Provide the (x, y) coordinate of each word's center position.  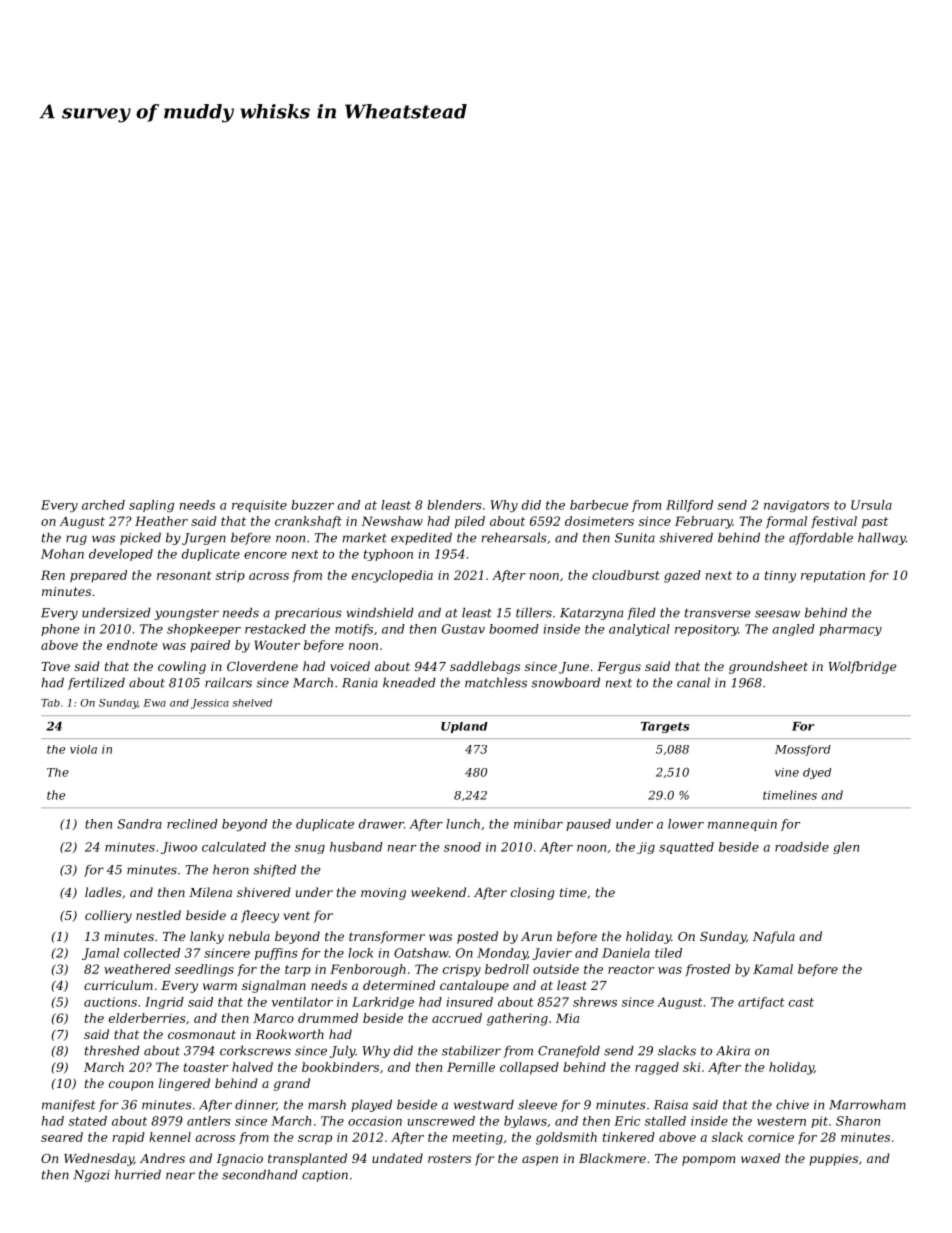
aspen (540, 1161)
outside (556, 969)
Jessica (210, 704)
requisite (259, 506)
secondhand (260, 1175)
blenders (454, 505)
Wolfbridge (862, 667)
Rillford (689, 506)
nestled (158, 915)
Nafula (774, 937)
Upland (464, 727)
